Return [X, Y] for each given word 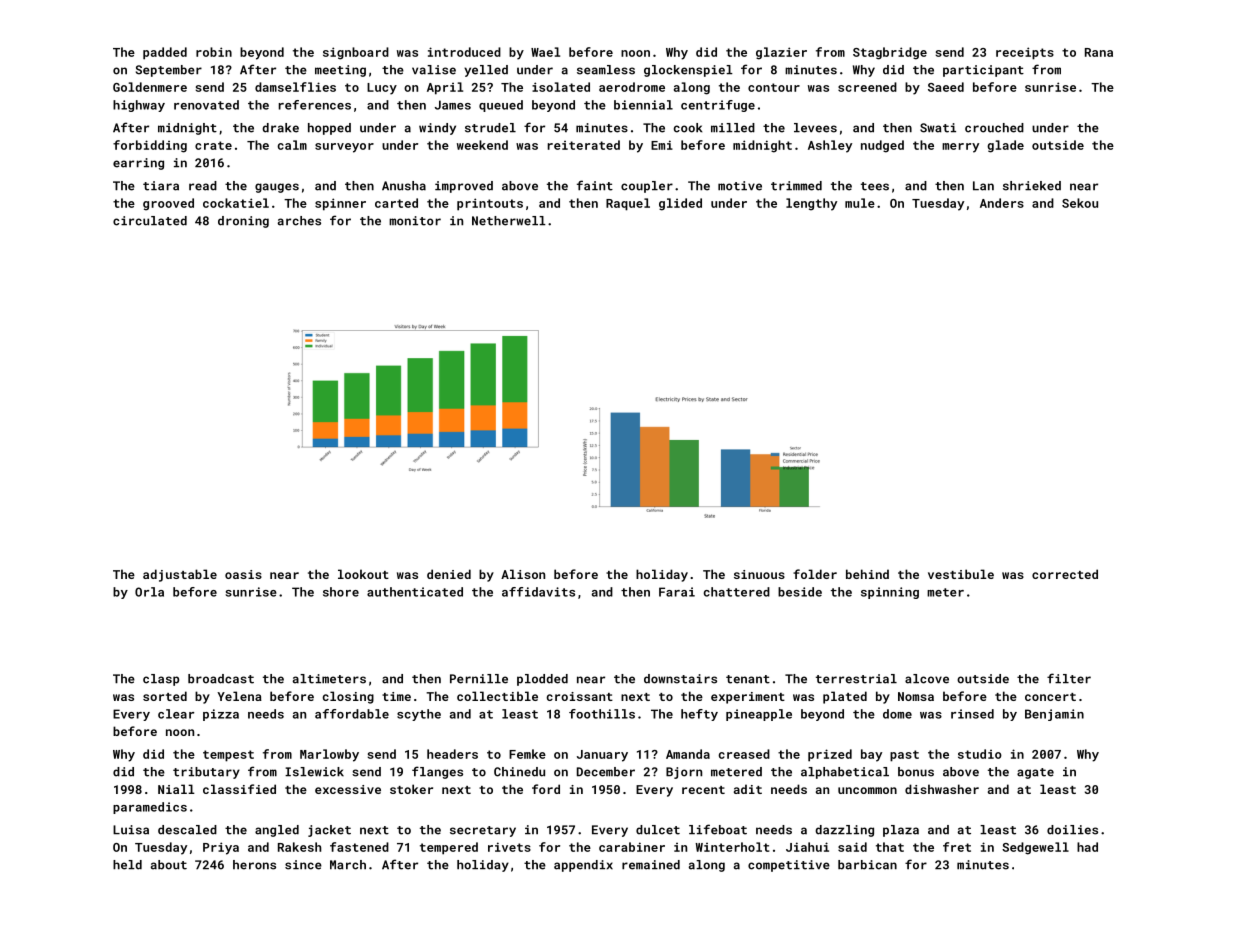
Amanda [688, 754]
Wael [545, 52]
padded [165, 53]
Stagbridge [890, 53]
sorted [165, 696]
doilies [1072, 830]
